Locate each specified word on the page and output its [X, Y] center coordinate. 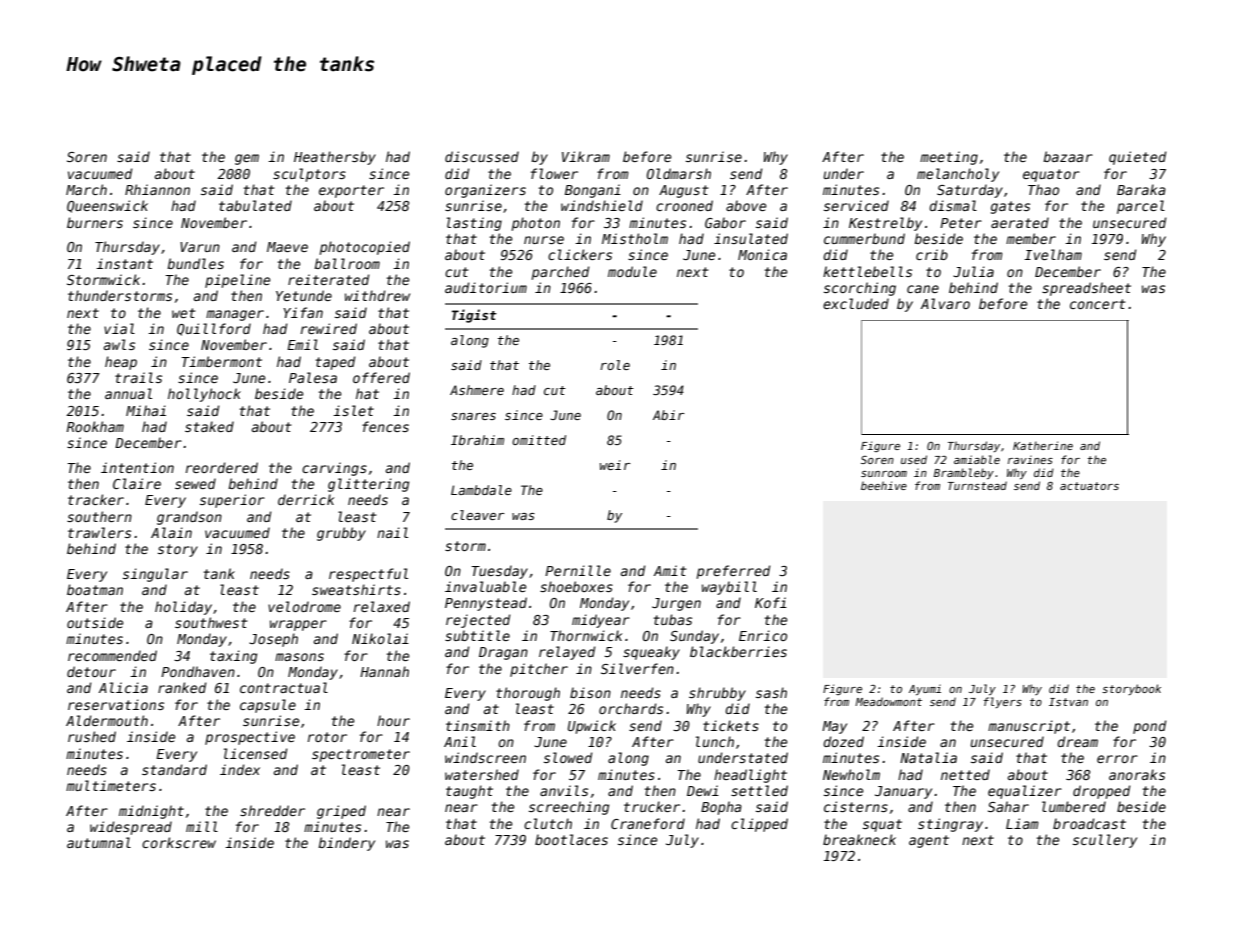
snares [473, 416]
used [914, 459]
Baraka [1141, 189]
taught [469, 792]
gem [247, 159]
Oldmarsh [679, 173]
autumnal [99, 842]
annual [128, 393]
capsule [268, 706]
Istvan [1068, 702]
